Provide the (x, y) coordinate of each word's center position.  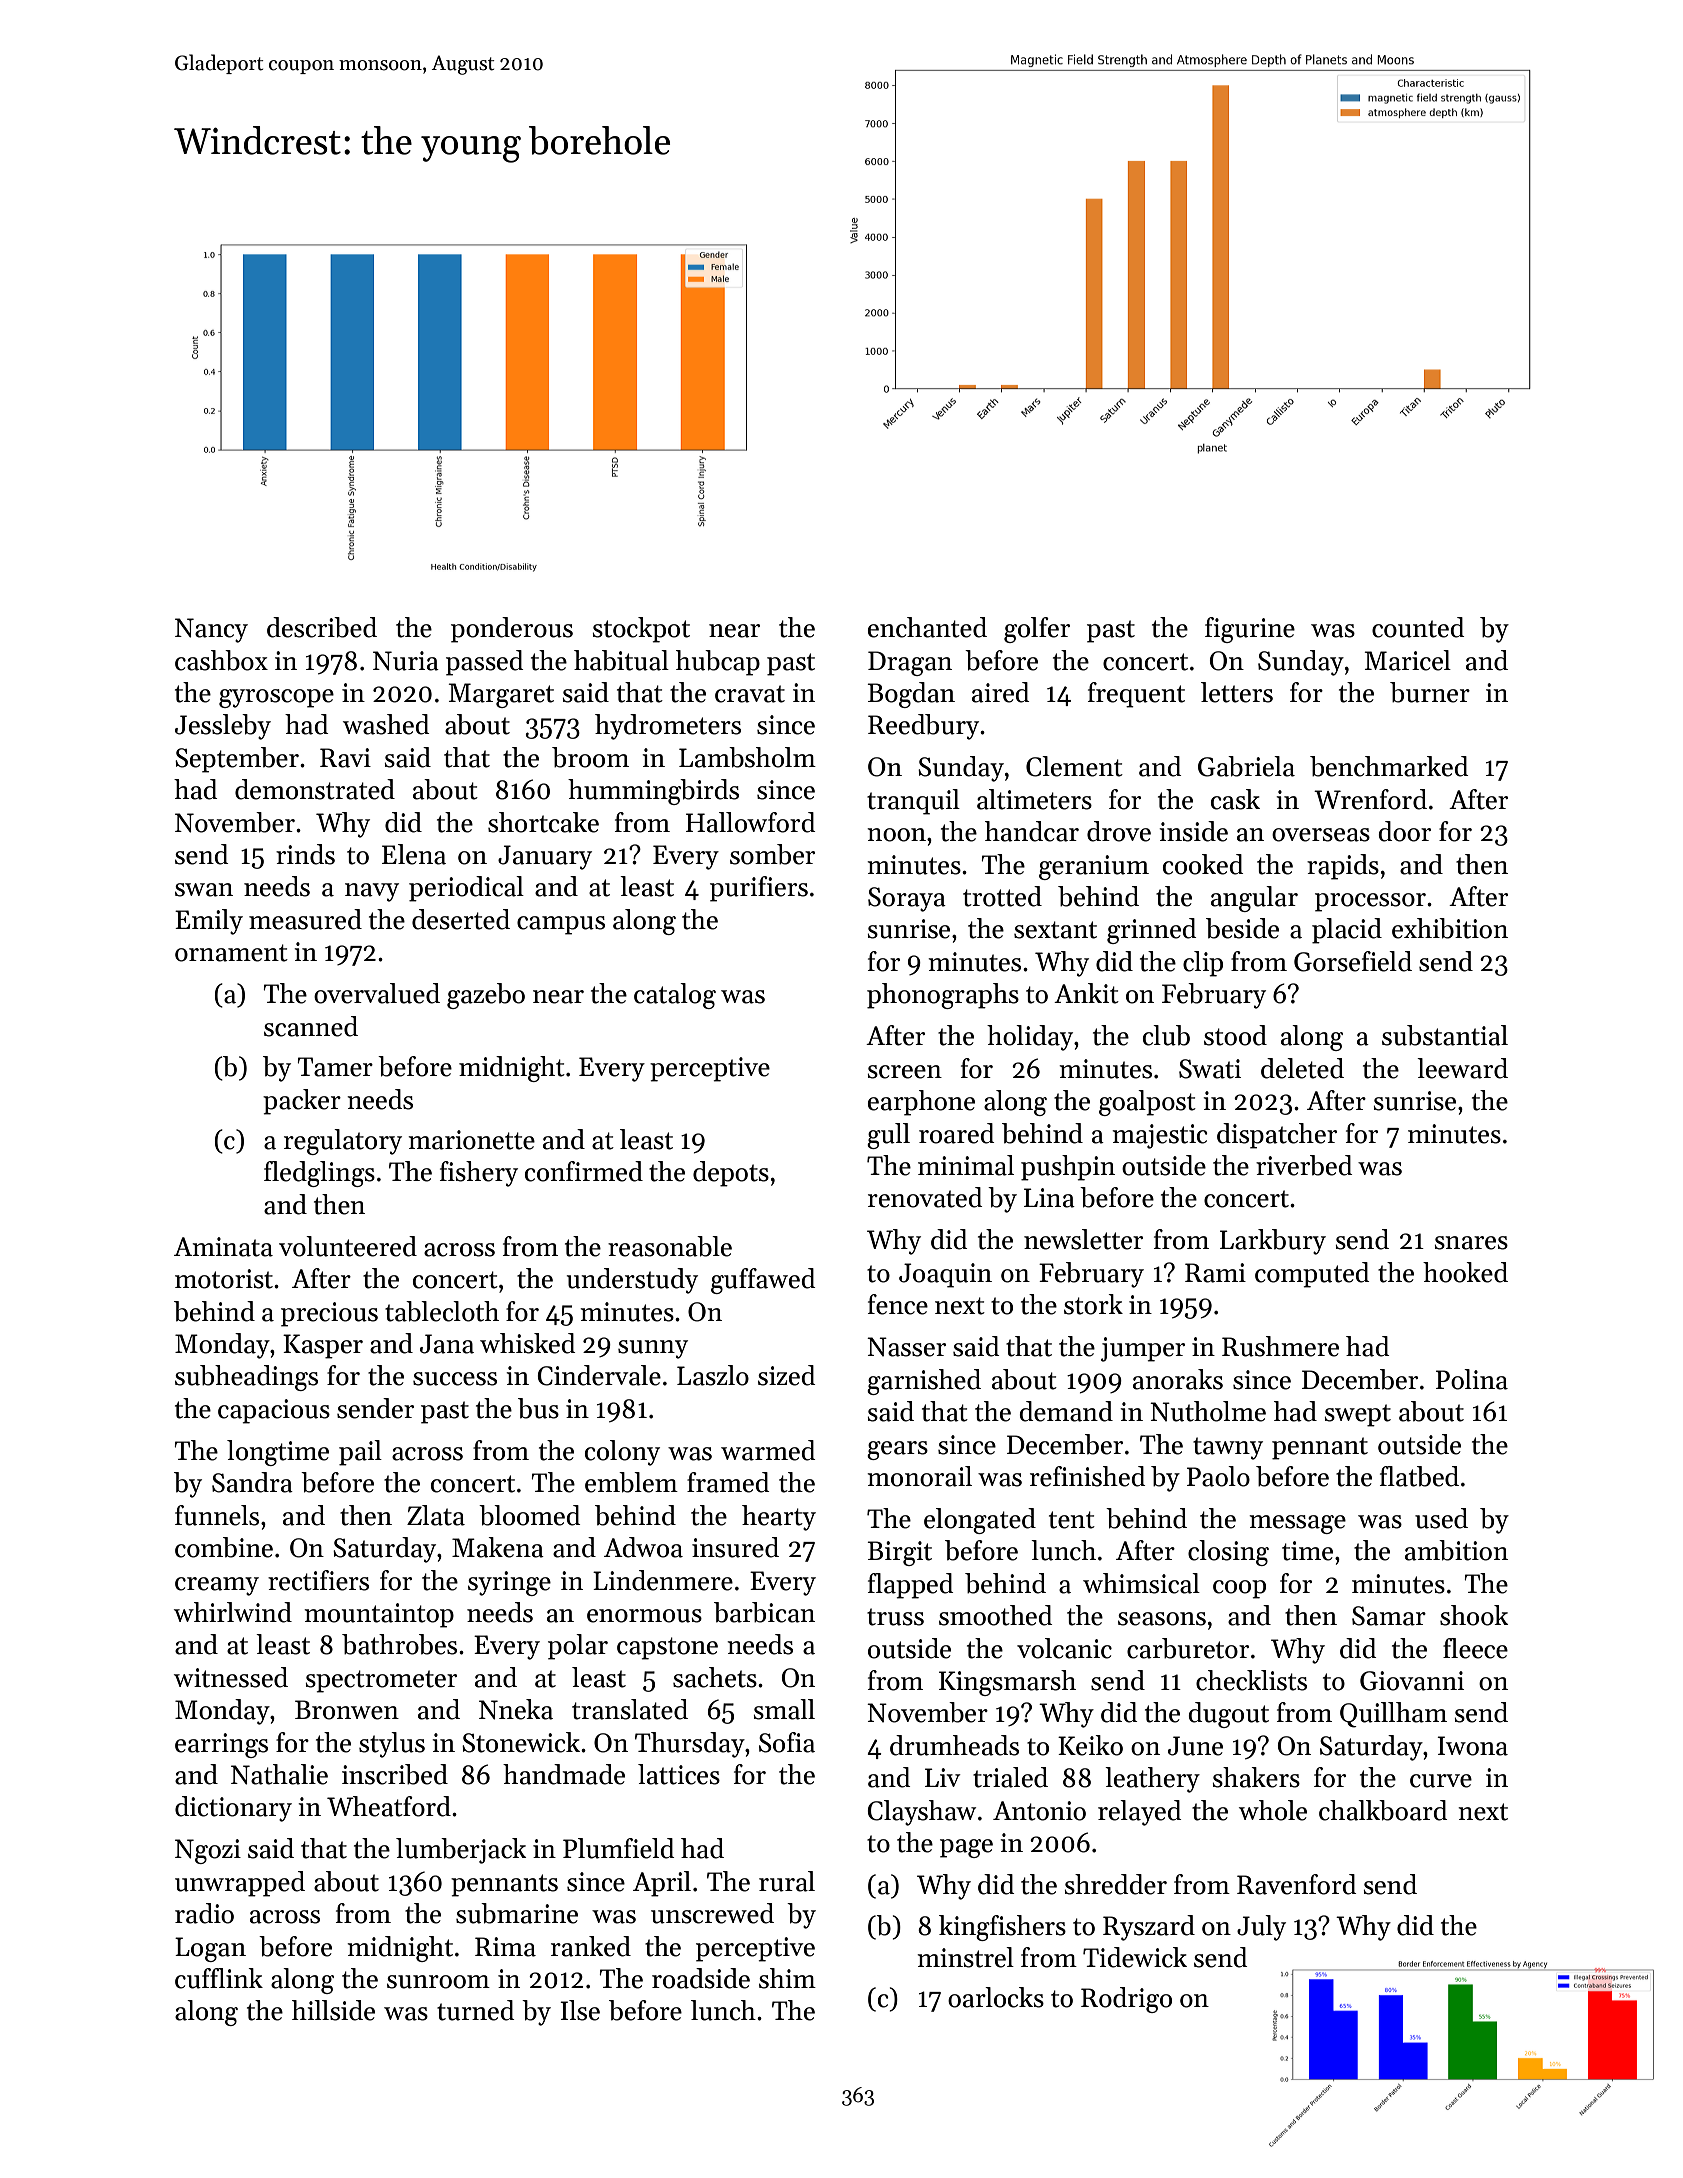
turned (475, 2010)
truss (895, 1617)
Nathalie (279, 1774)
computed (1312, 1275)
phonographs (943, 996)
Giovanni (1412, 1681)
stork (1093, 1304)
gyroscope (276, 698)
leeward (1462, 1068)
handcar (1032, 831)
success (455, 1379)
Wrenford (1370, 799)
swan (204, 890)
